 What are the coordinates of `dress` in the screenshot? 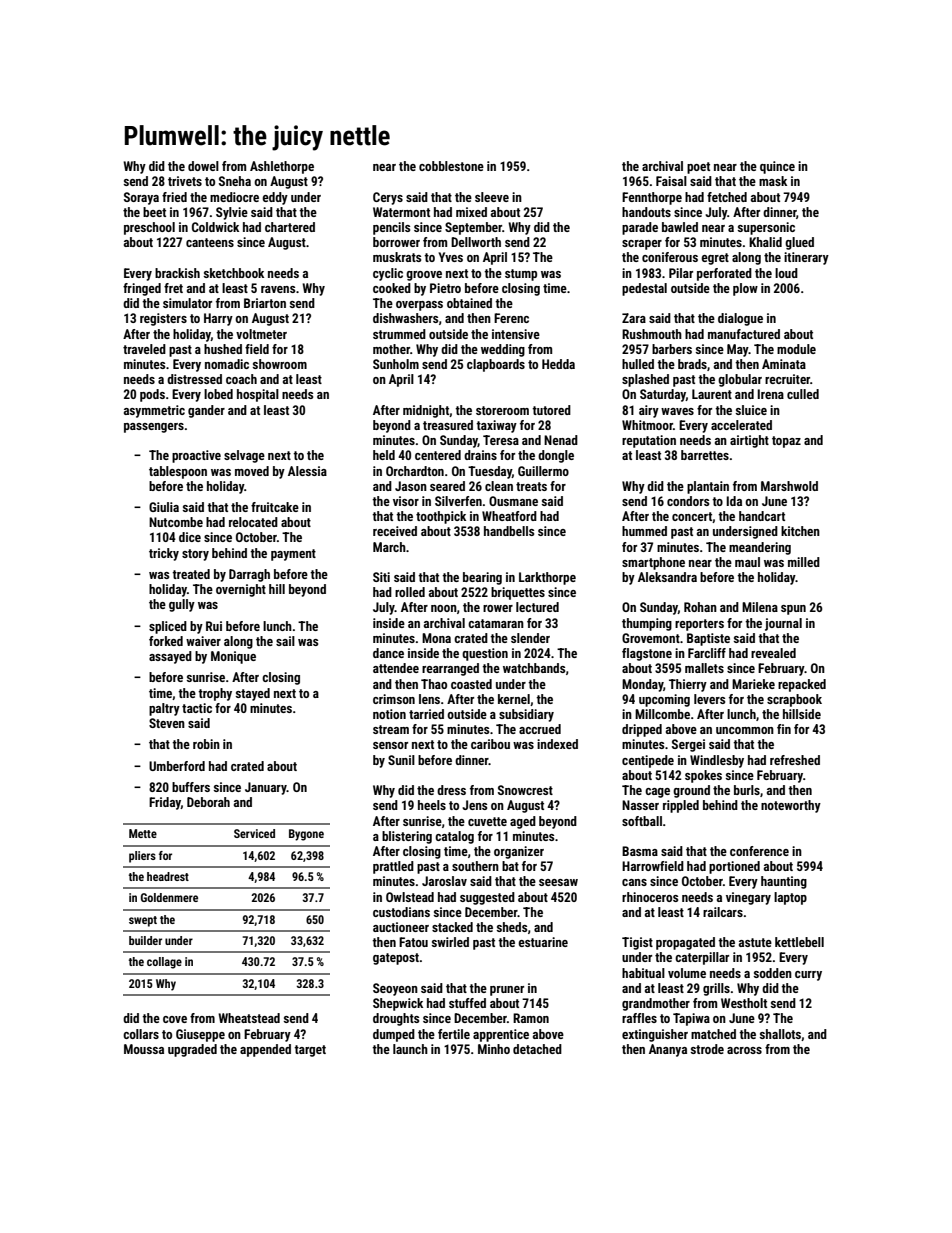 It's located at (451, 790).
